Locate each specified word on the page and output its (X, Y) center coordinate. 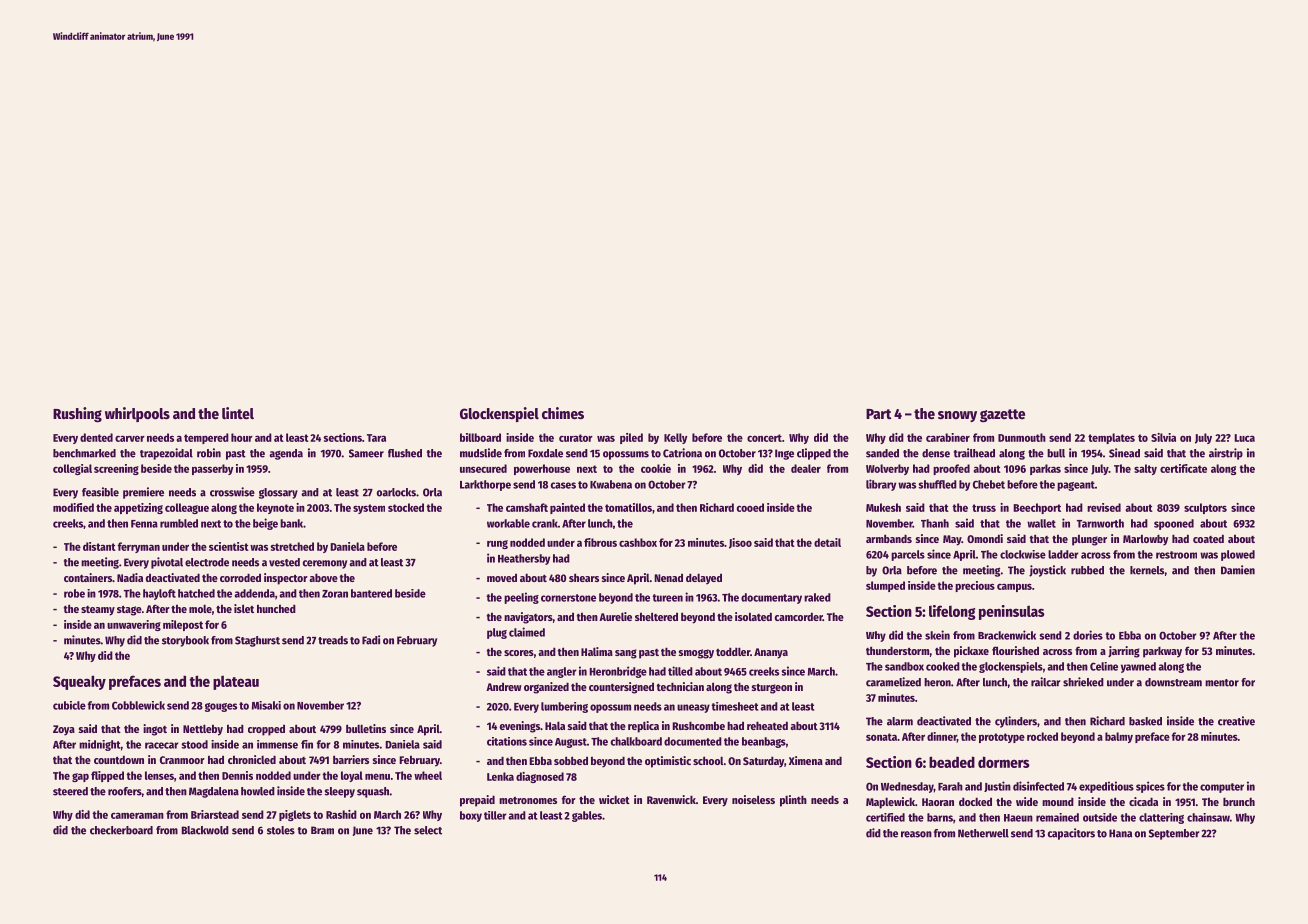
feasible (100, 492)
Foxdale (545, 453)
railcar (1046, 682)
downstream (1173, 682)
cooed (750, 507)
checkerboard (121, 830)
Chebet (989, 484)
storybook (185, 641)
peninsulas (1012, 612)
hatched (196, 593)
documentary (771, 598)
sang (626, 654)
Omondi (985, 538)
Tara (376, 438)
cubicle (69, 705)
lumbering (564, 707)
